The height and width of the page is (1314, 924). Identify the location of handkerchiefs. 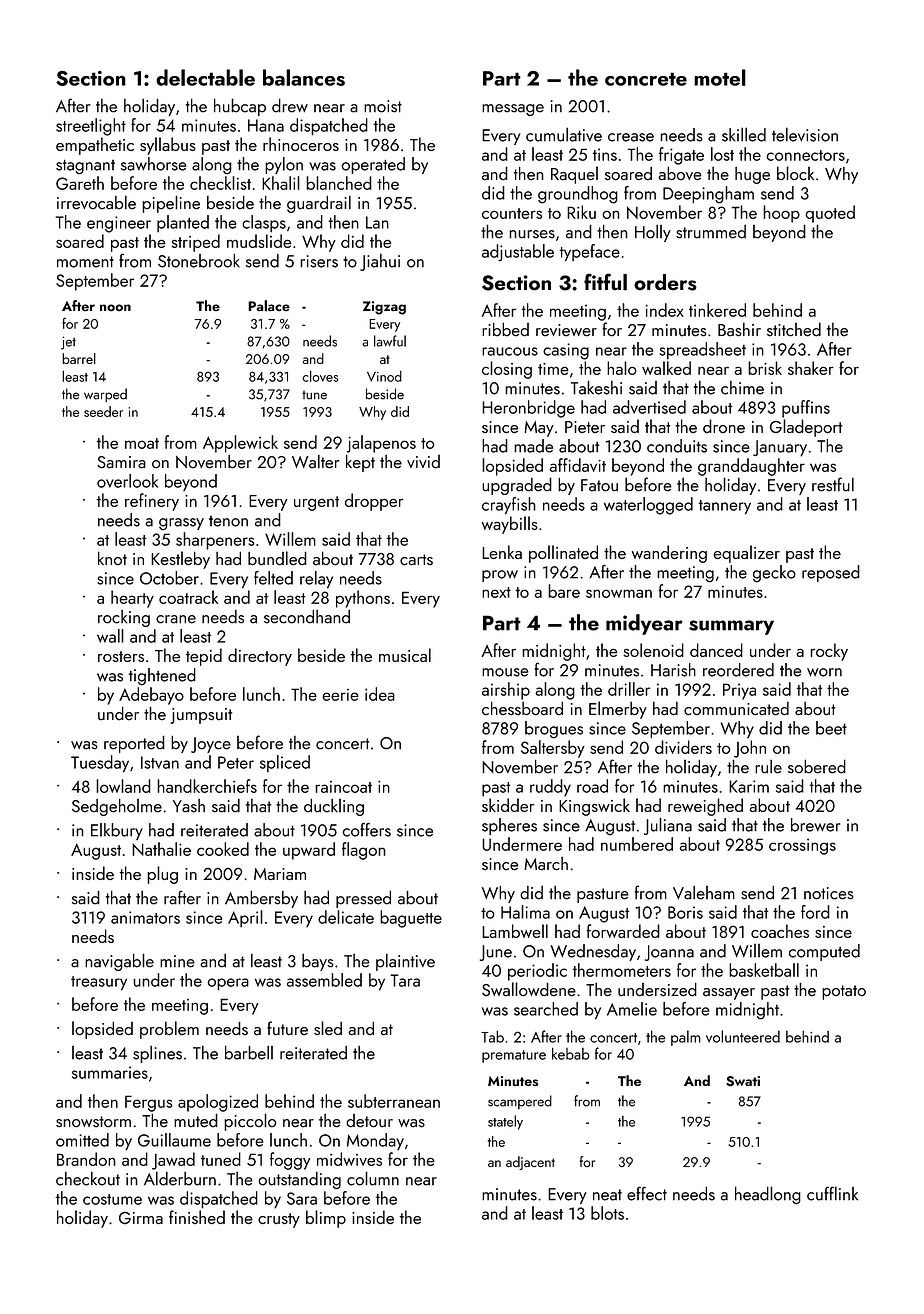
(207, 786).
